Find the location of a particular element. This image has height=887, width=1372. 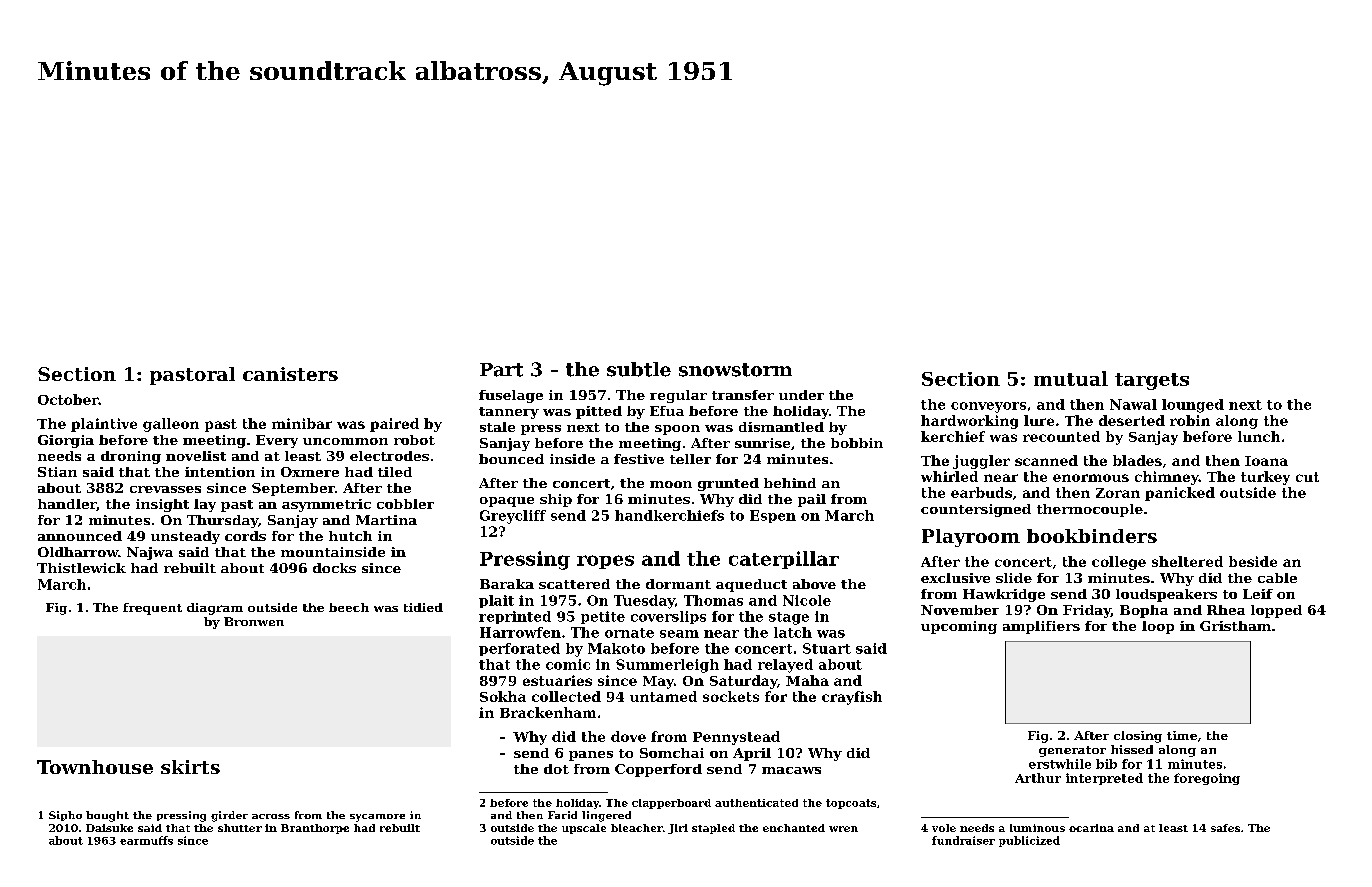

time is located at coordinates (1182, 735).
